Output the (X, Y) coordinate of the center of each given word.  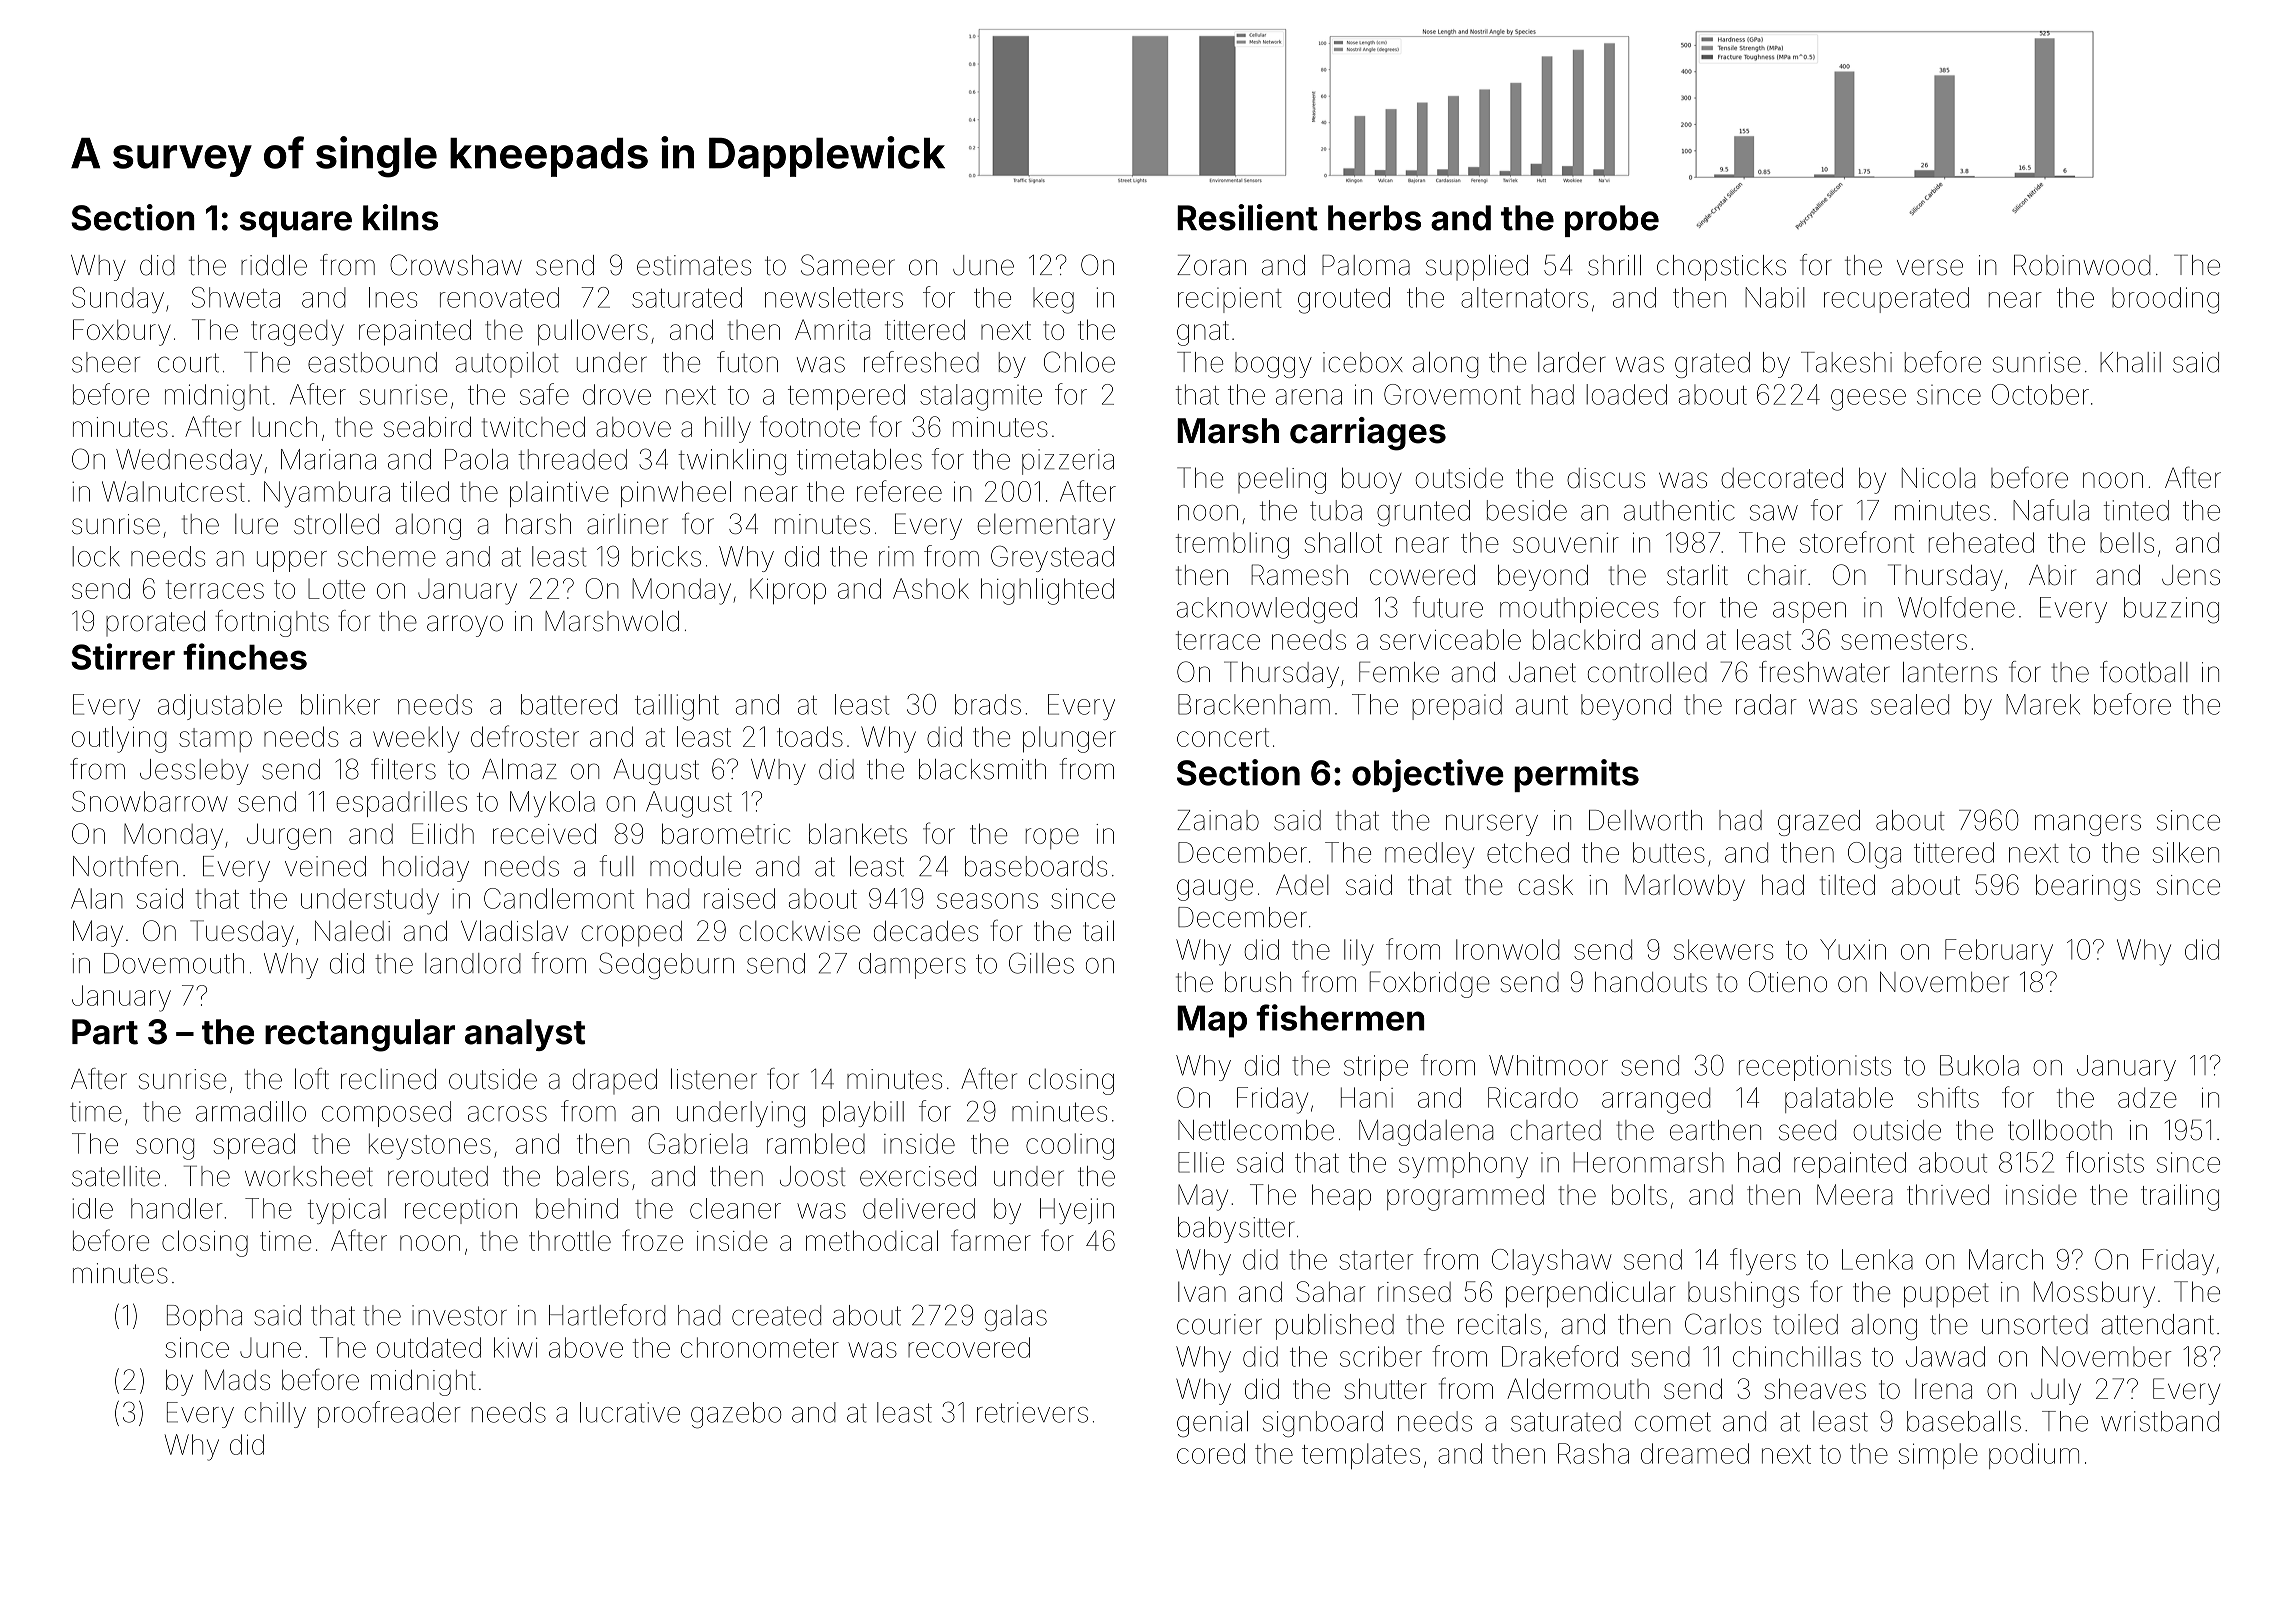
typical (347, 1211)
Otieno (1788, 981)
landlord (473, 963)
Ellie (1201, 1162)
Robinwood (2082, 265)
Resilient (1247, 217)
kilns (400, 217)
